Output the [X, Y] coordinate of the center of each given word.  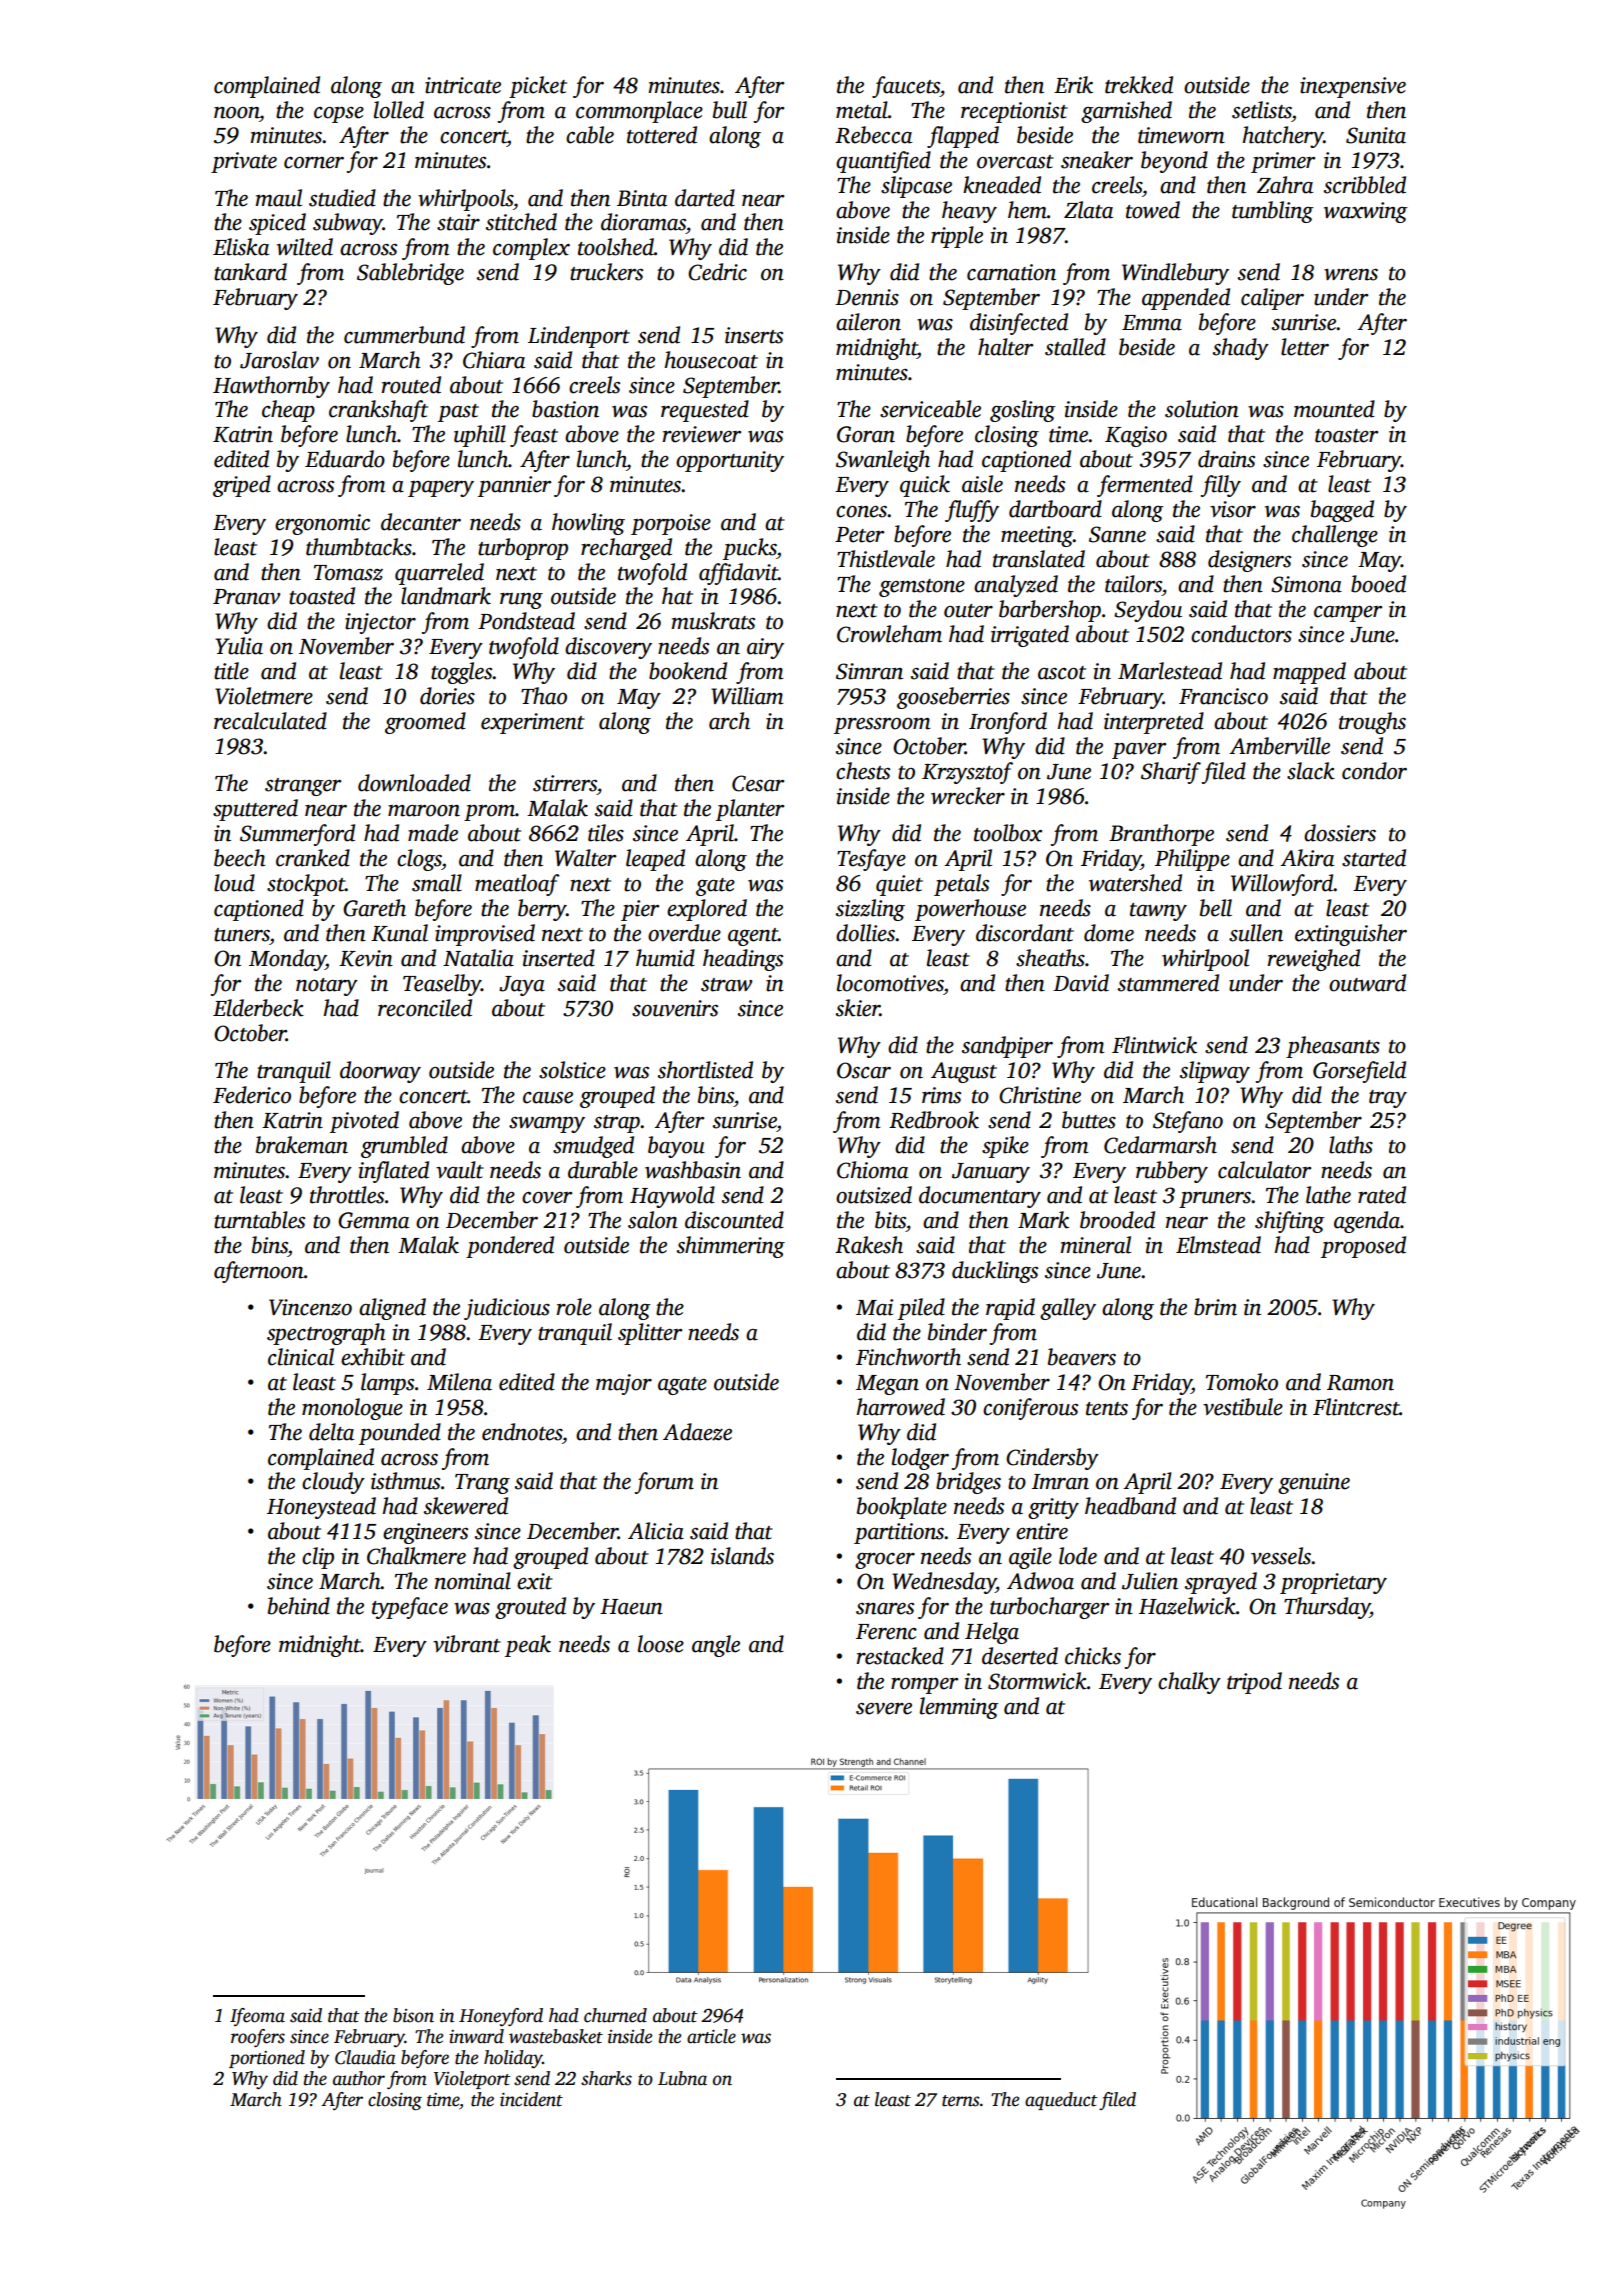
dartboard [1055, 509]
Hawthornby [271, 387]
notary [327, 987]
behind [299, 1606]
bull [730, 110]
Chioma [872, 1170]
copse [339, 115]
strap [617, 1124]
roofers [258, 2038]
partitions [899, 1533]
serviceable [930, 409]
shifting [1289, 1222]
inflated [393, 1172]
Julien [1150, 1581]
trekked [1139, 85]
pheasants [1333, 1047]
